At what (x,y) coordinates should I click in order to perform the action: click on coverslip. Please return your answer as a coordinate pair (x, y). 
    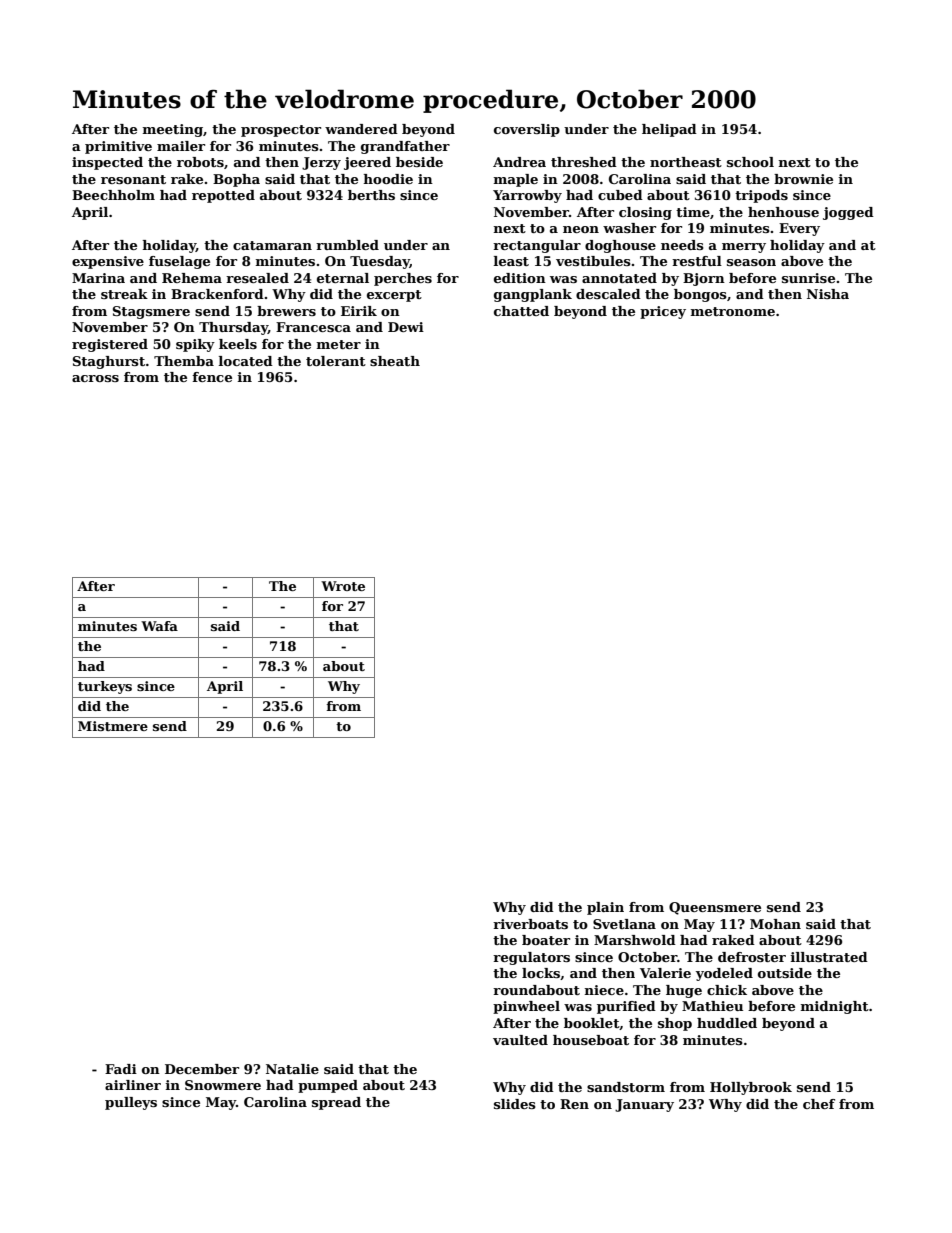
    Looking at the image, I should click on (527, 130).
